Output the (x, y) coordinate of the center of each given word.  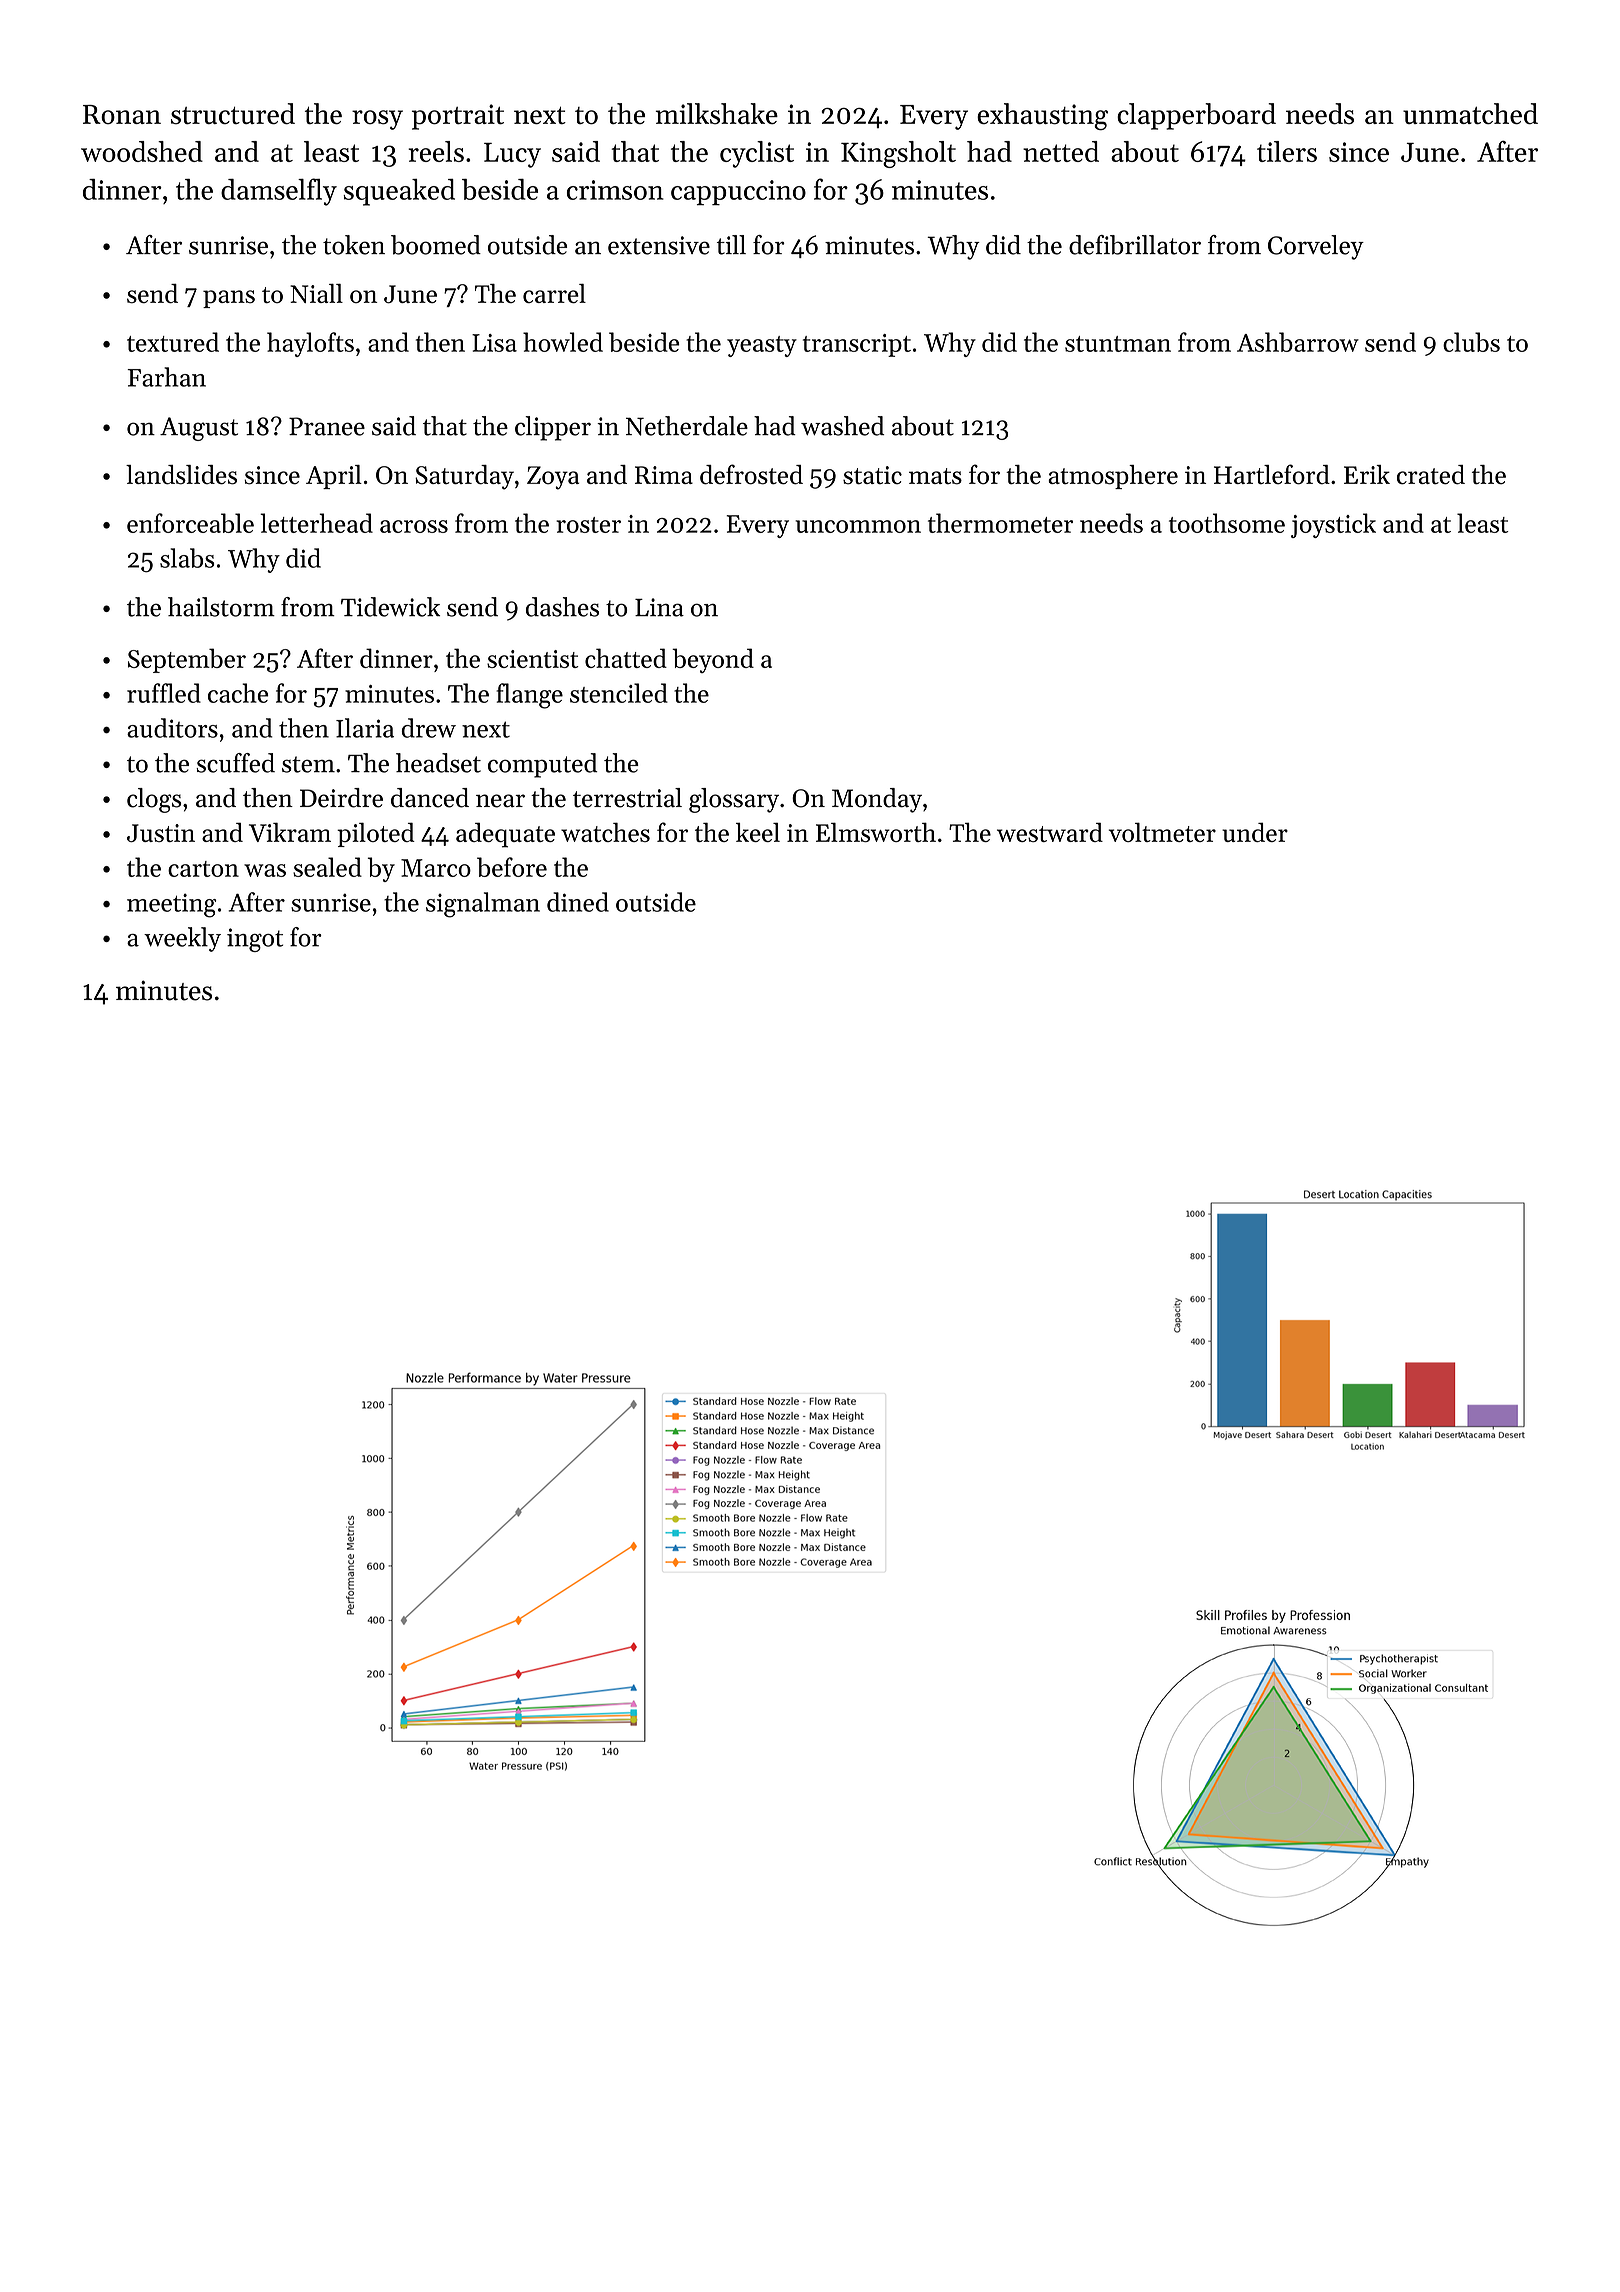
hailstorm (221, 607)
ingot (255, 940)
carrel (554, 293)
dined (578, 902)
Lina (659, 607)
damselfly (279, 192)
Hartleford (1272, 474)
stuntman (1118, 344)
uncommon (858, 526)
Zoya (553, 478)
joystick (1333, 525)
